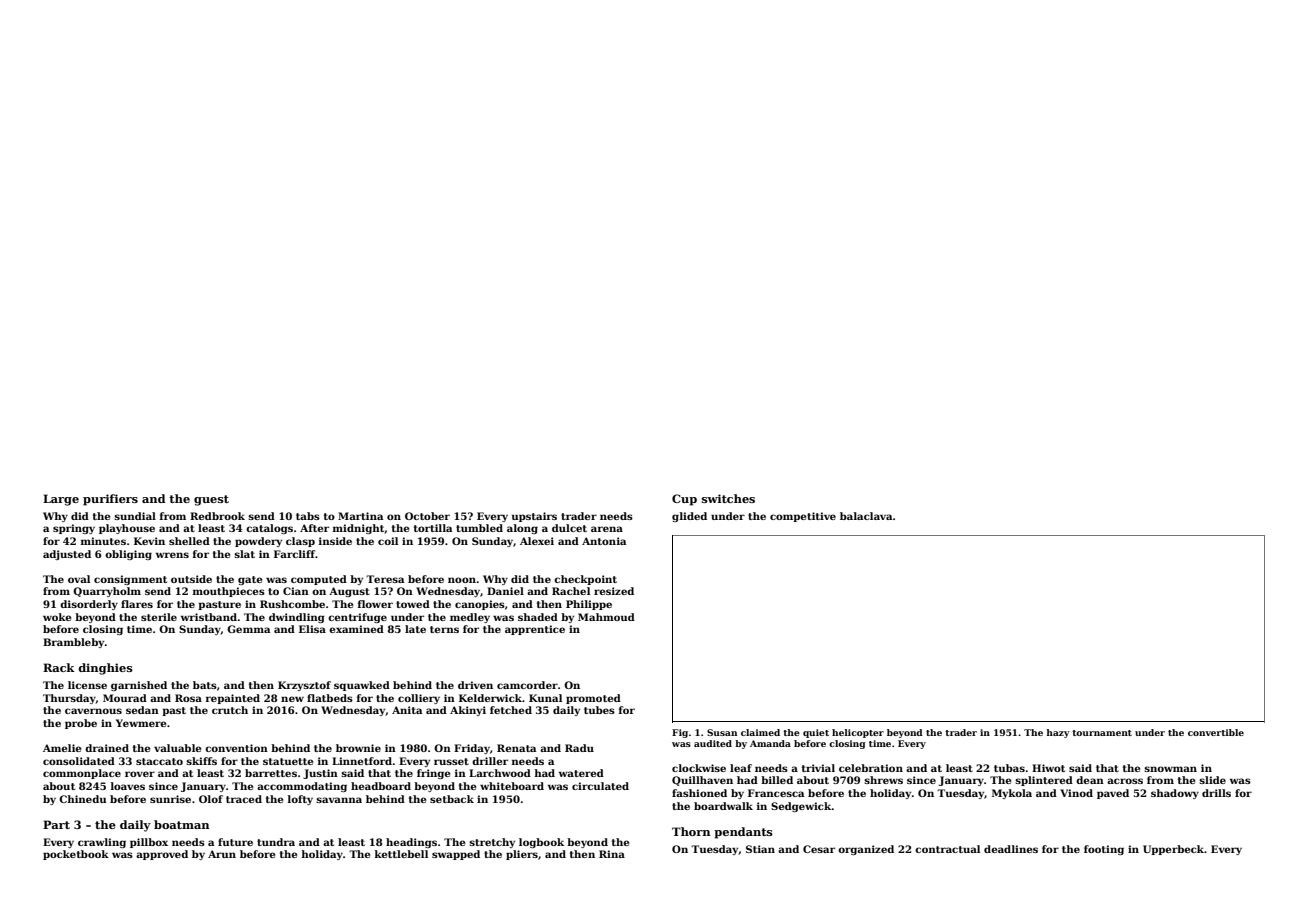 Image resolution: width=1308 pixels, height=924 pixels. What do you see at coordinates (1216, 793) in the document?
I see `drills` at bounding box center [1216, 793].
